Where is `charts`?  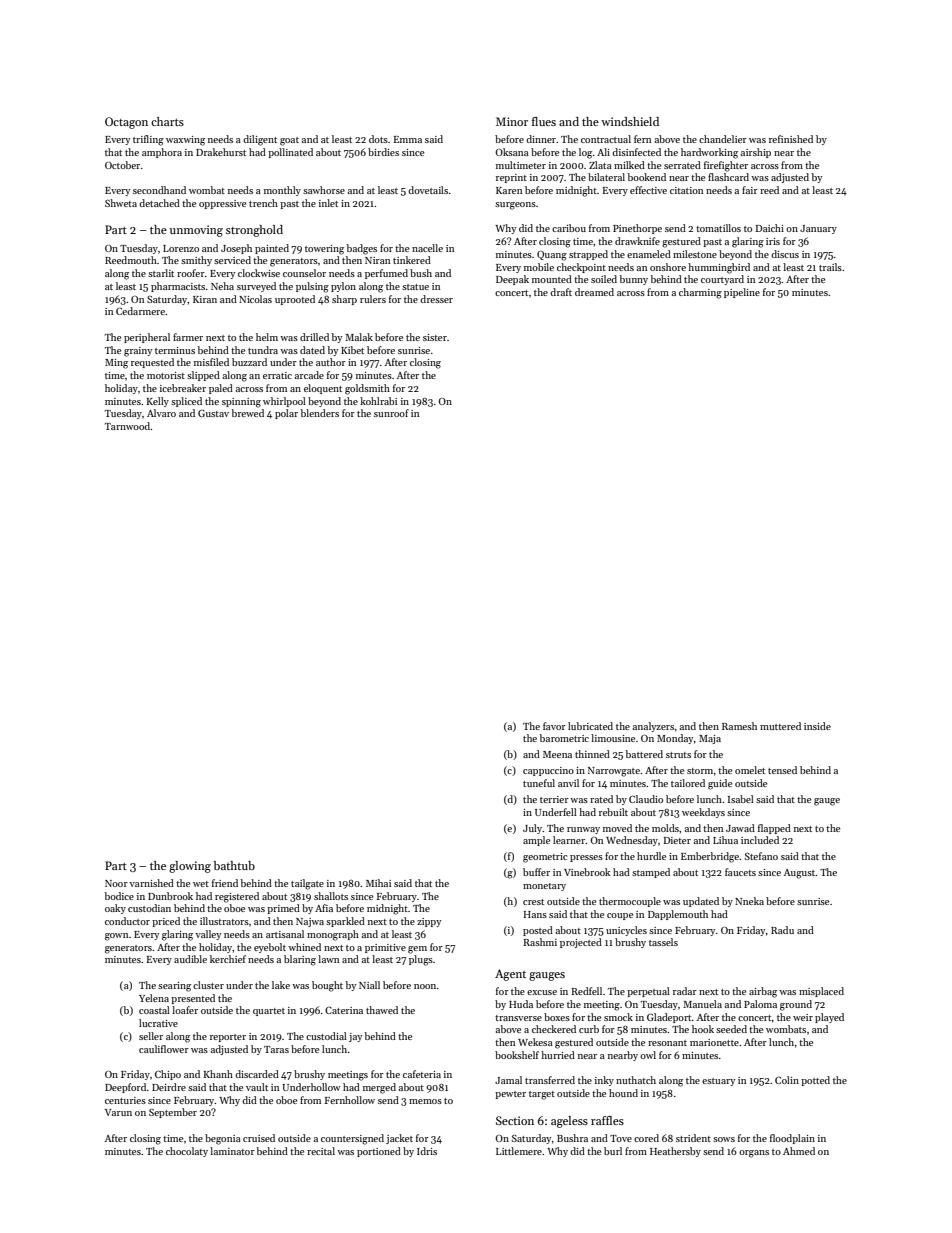 charts is located at coordinates (167, 121).
